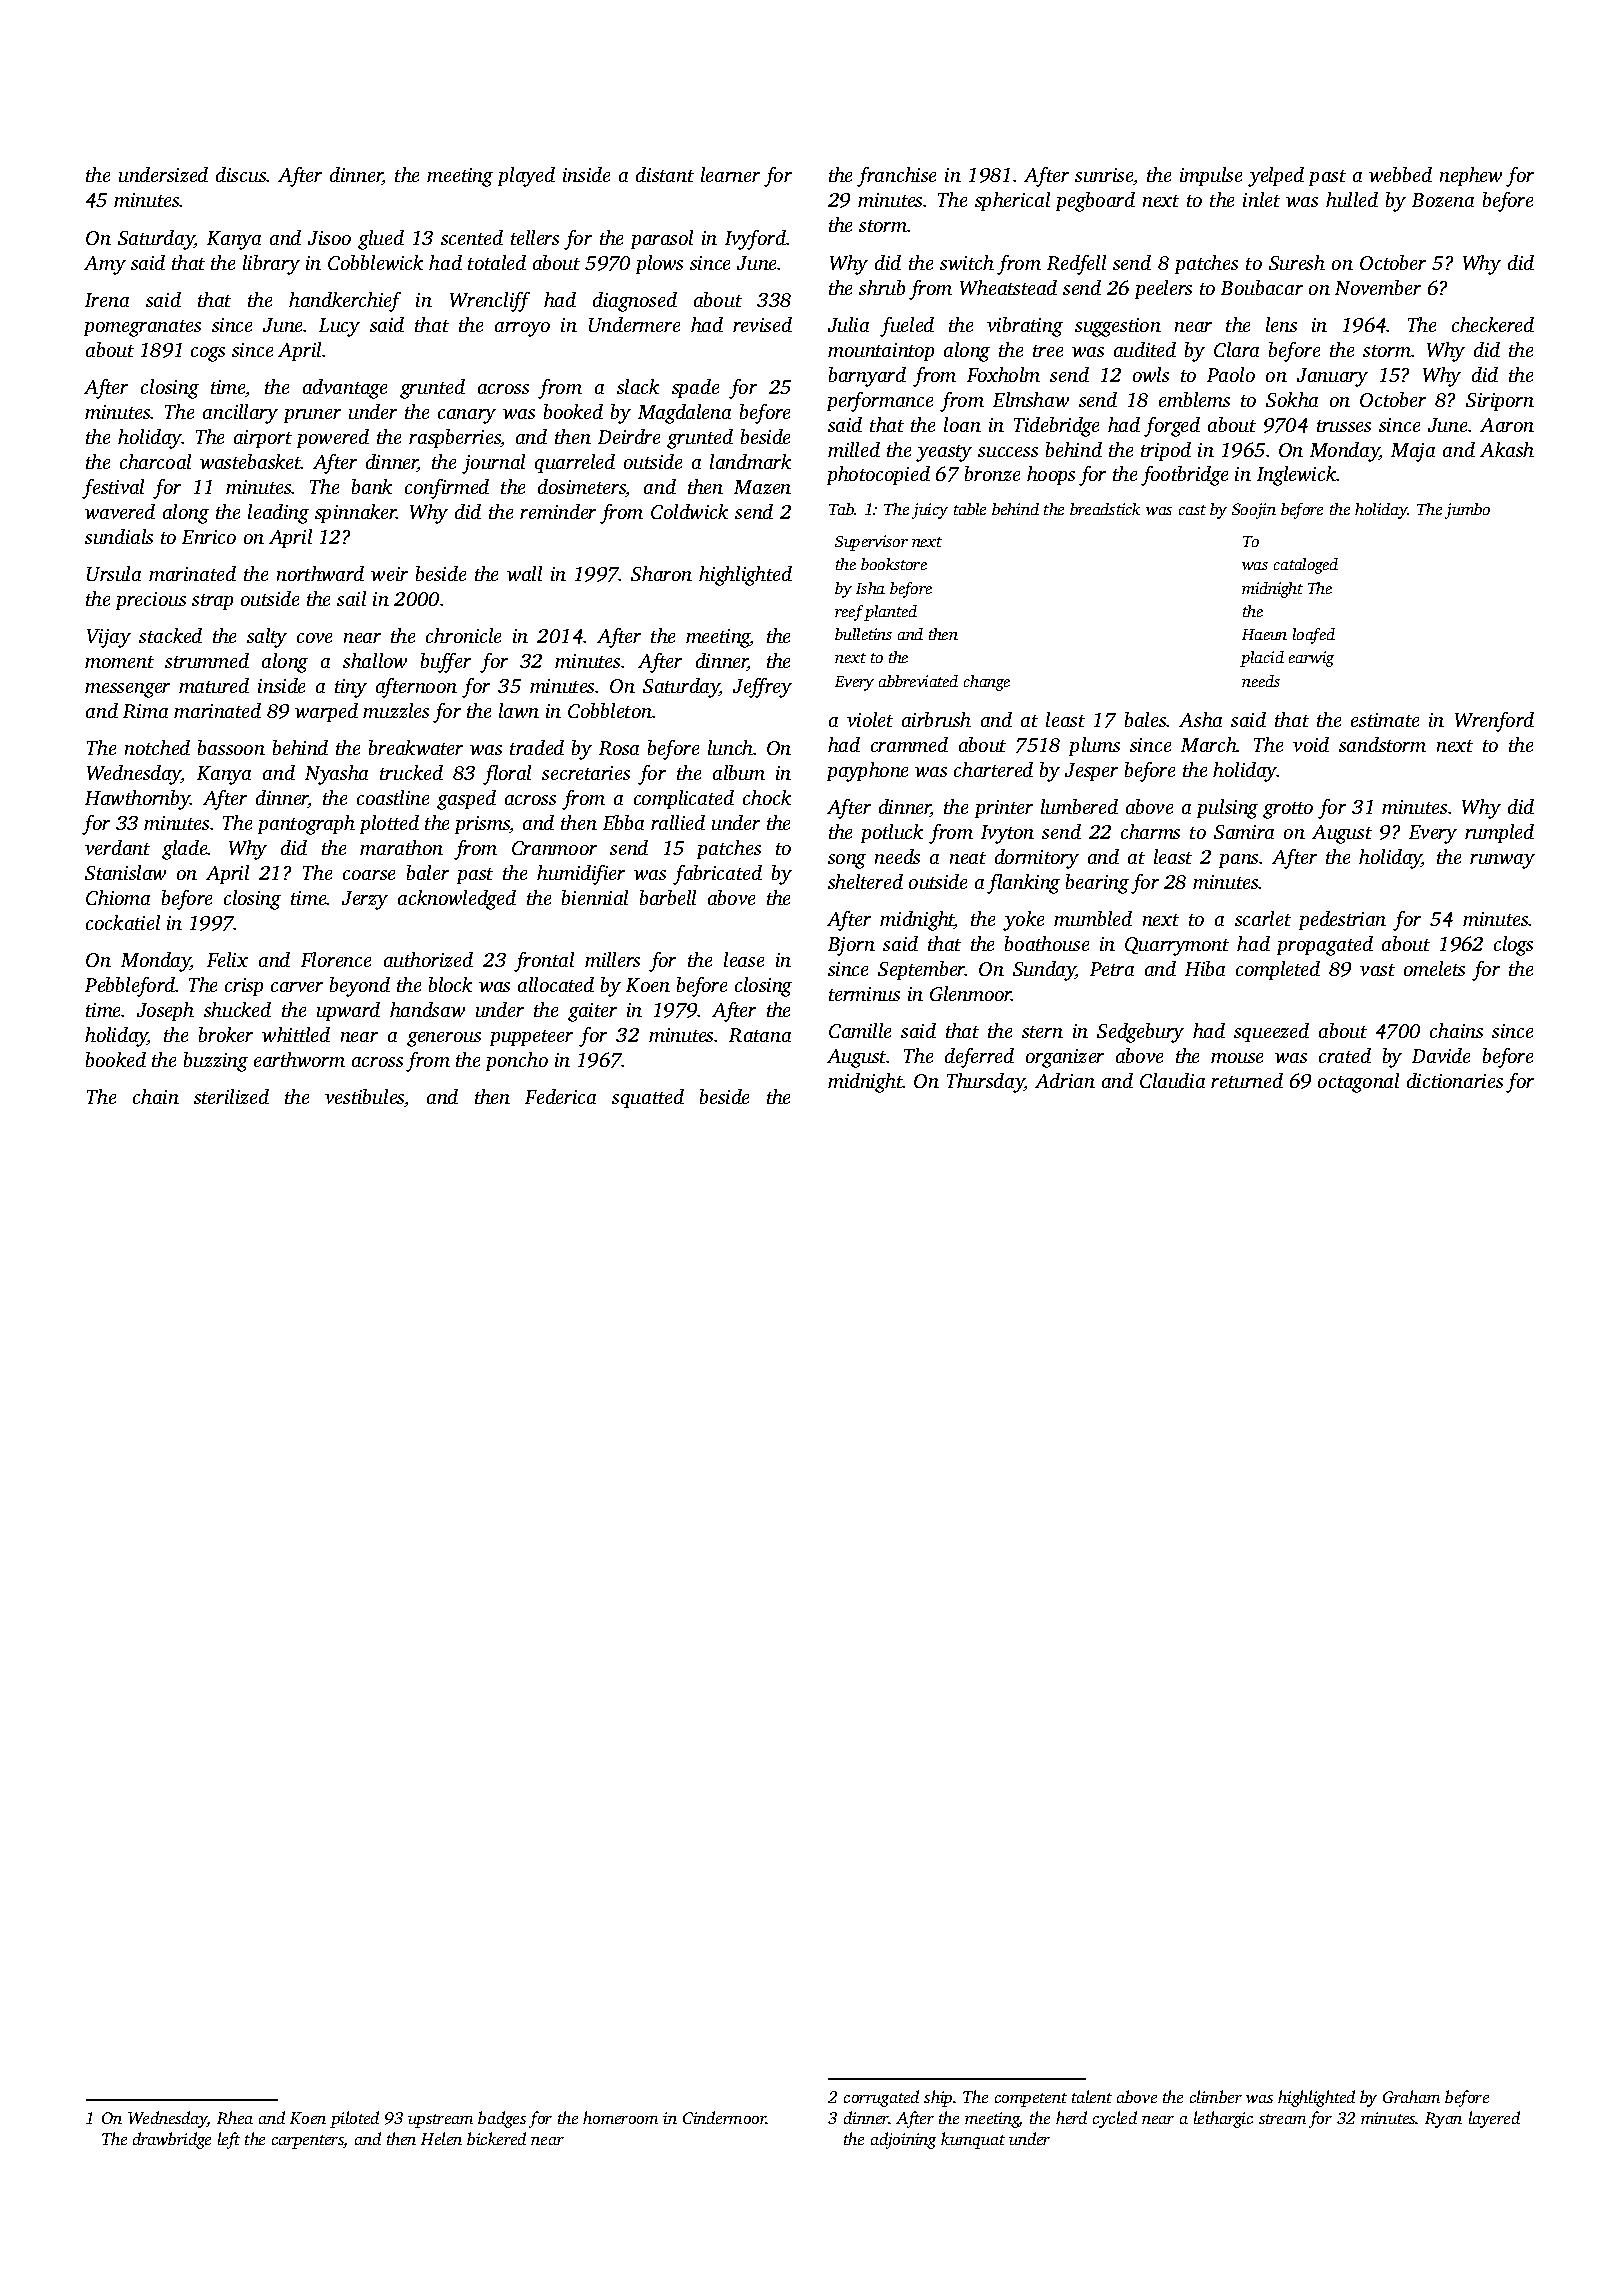 This screenshot has height=2292, width=1620. Describe the element at coordinates (231, 1096) in the screenshot. I see `sterilized` at that location.
